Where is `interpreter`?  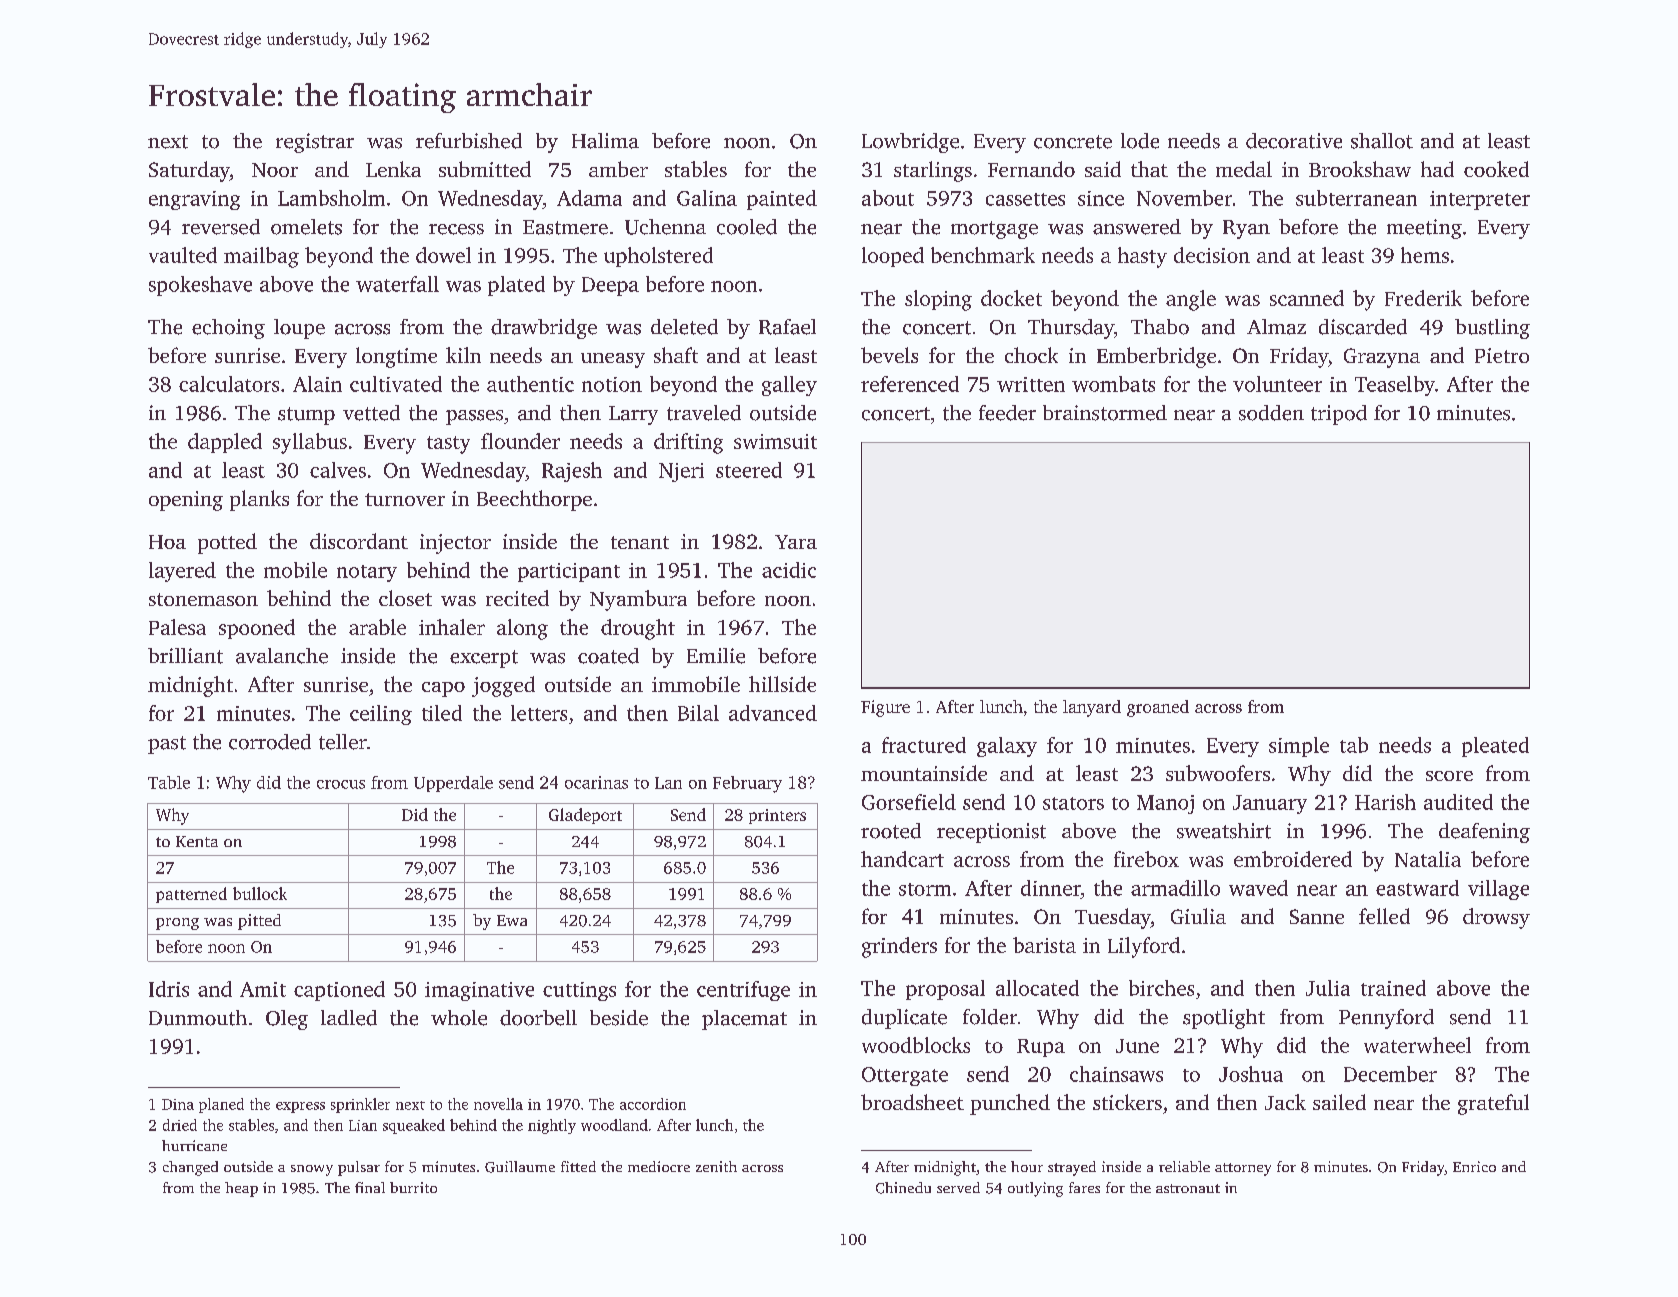 interpreter is located at coordinates (1480, 200).
